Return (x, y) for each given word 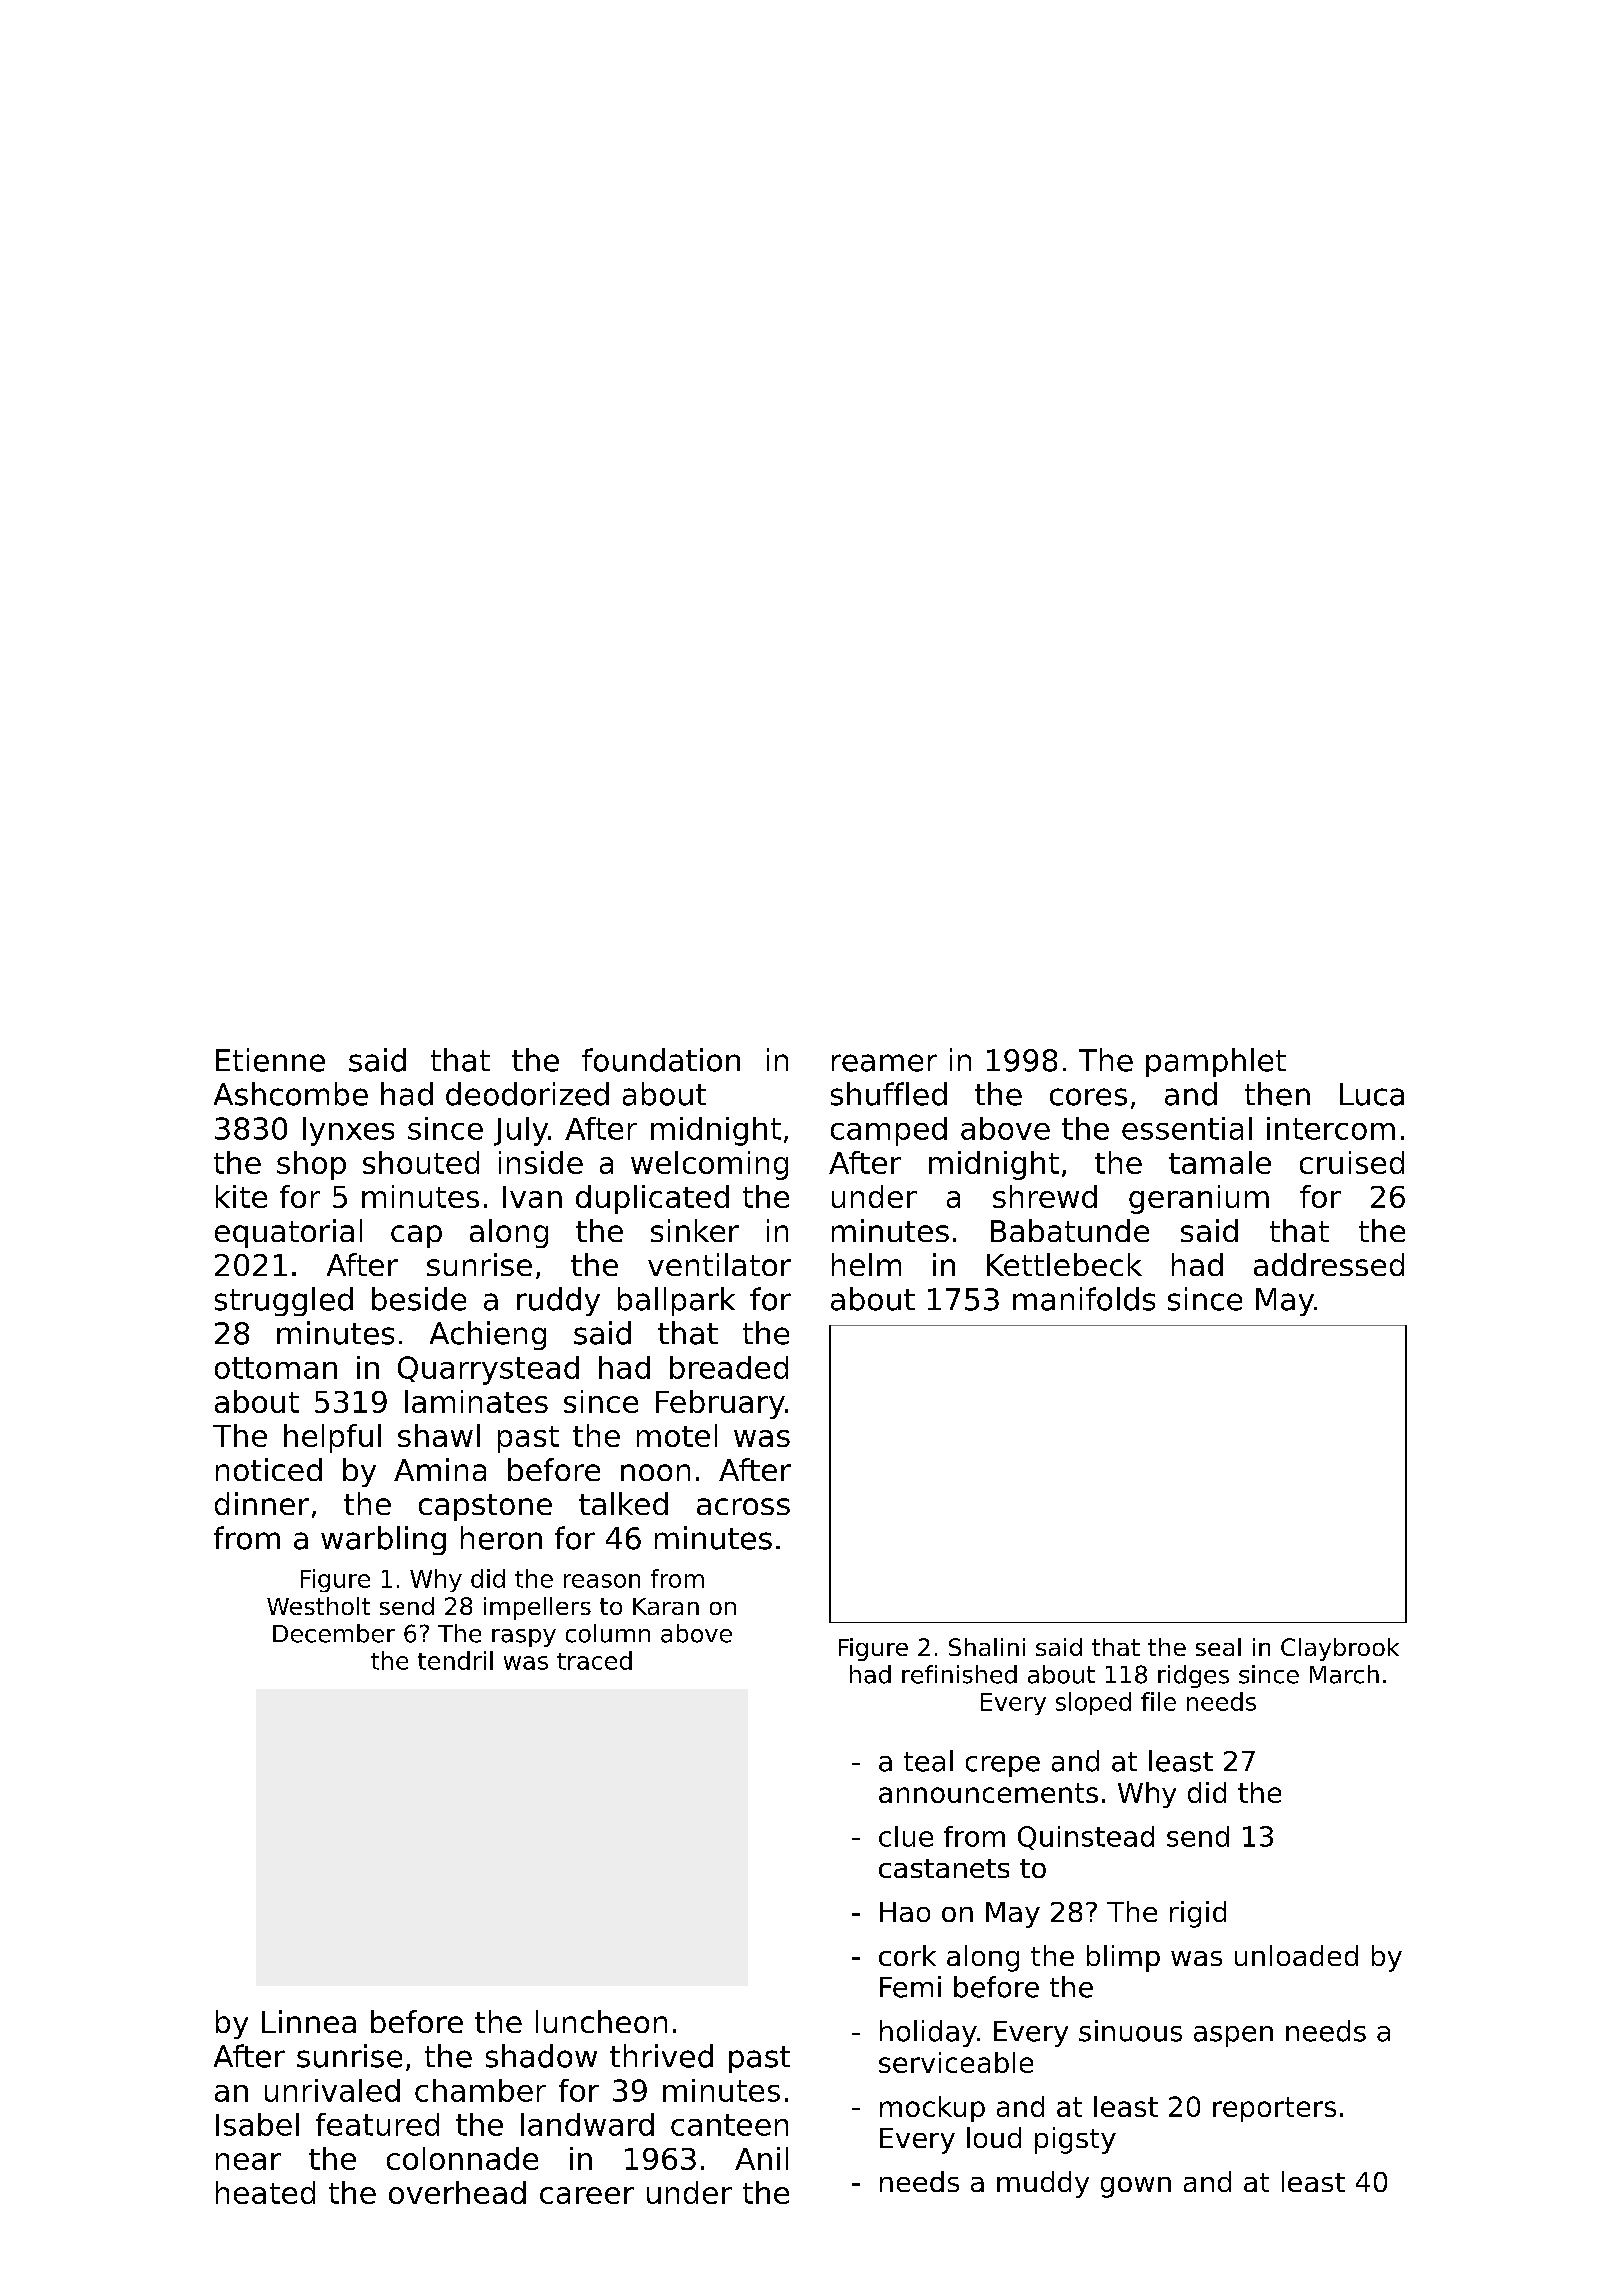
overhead (457, 2192)
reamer (884, 1063)
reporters (1274, 2109)
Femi (910, 1987)
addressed (1329, 1264)
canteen (729, 2125)
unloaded (1296, 1955)
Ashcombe (291, 1094)
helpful (332, 1438)
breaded (729, 1367)
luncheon (601, 2021)
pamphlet (1216, 1062)
